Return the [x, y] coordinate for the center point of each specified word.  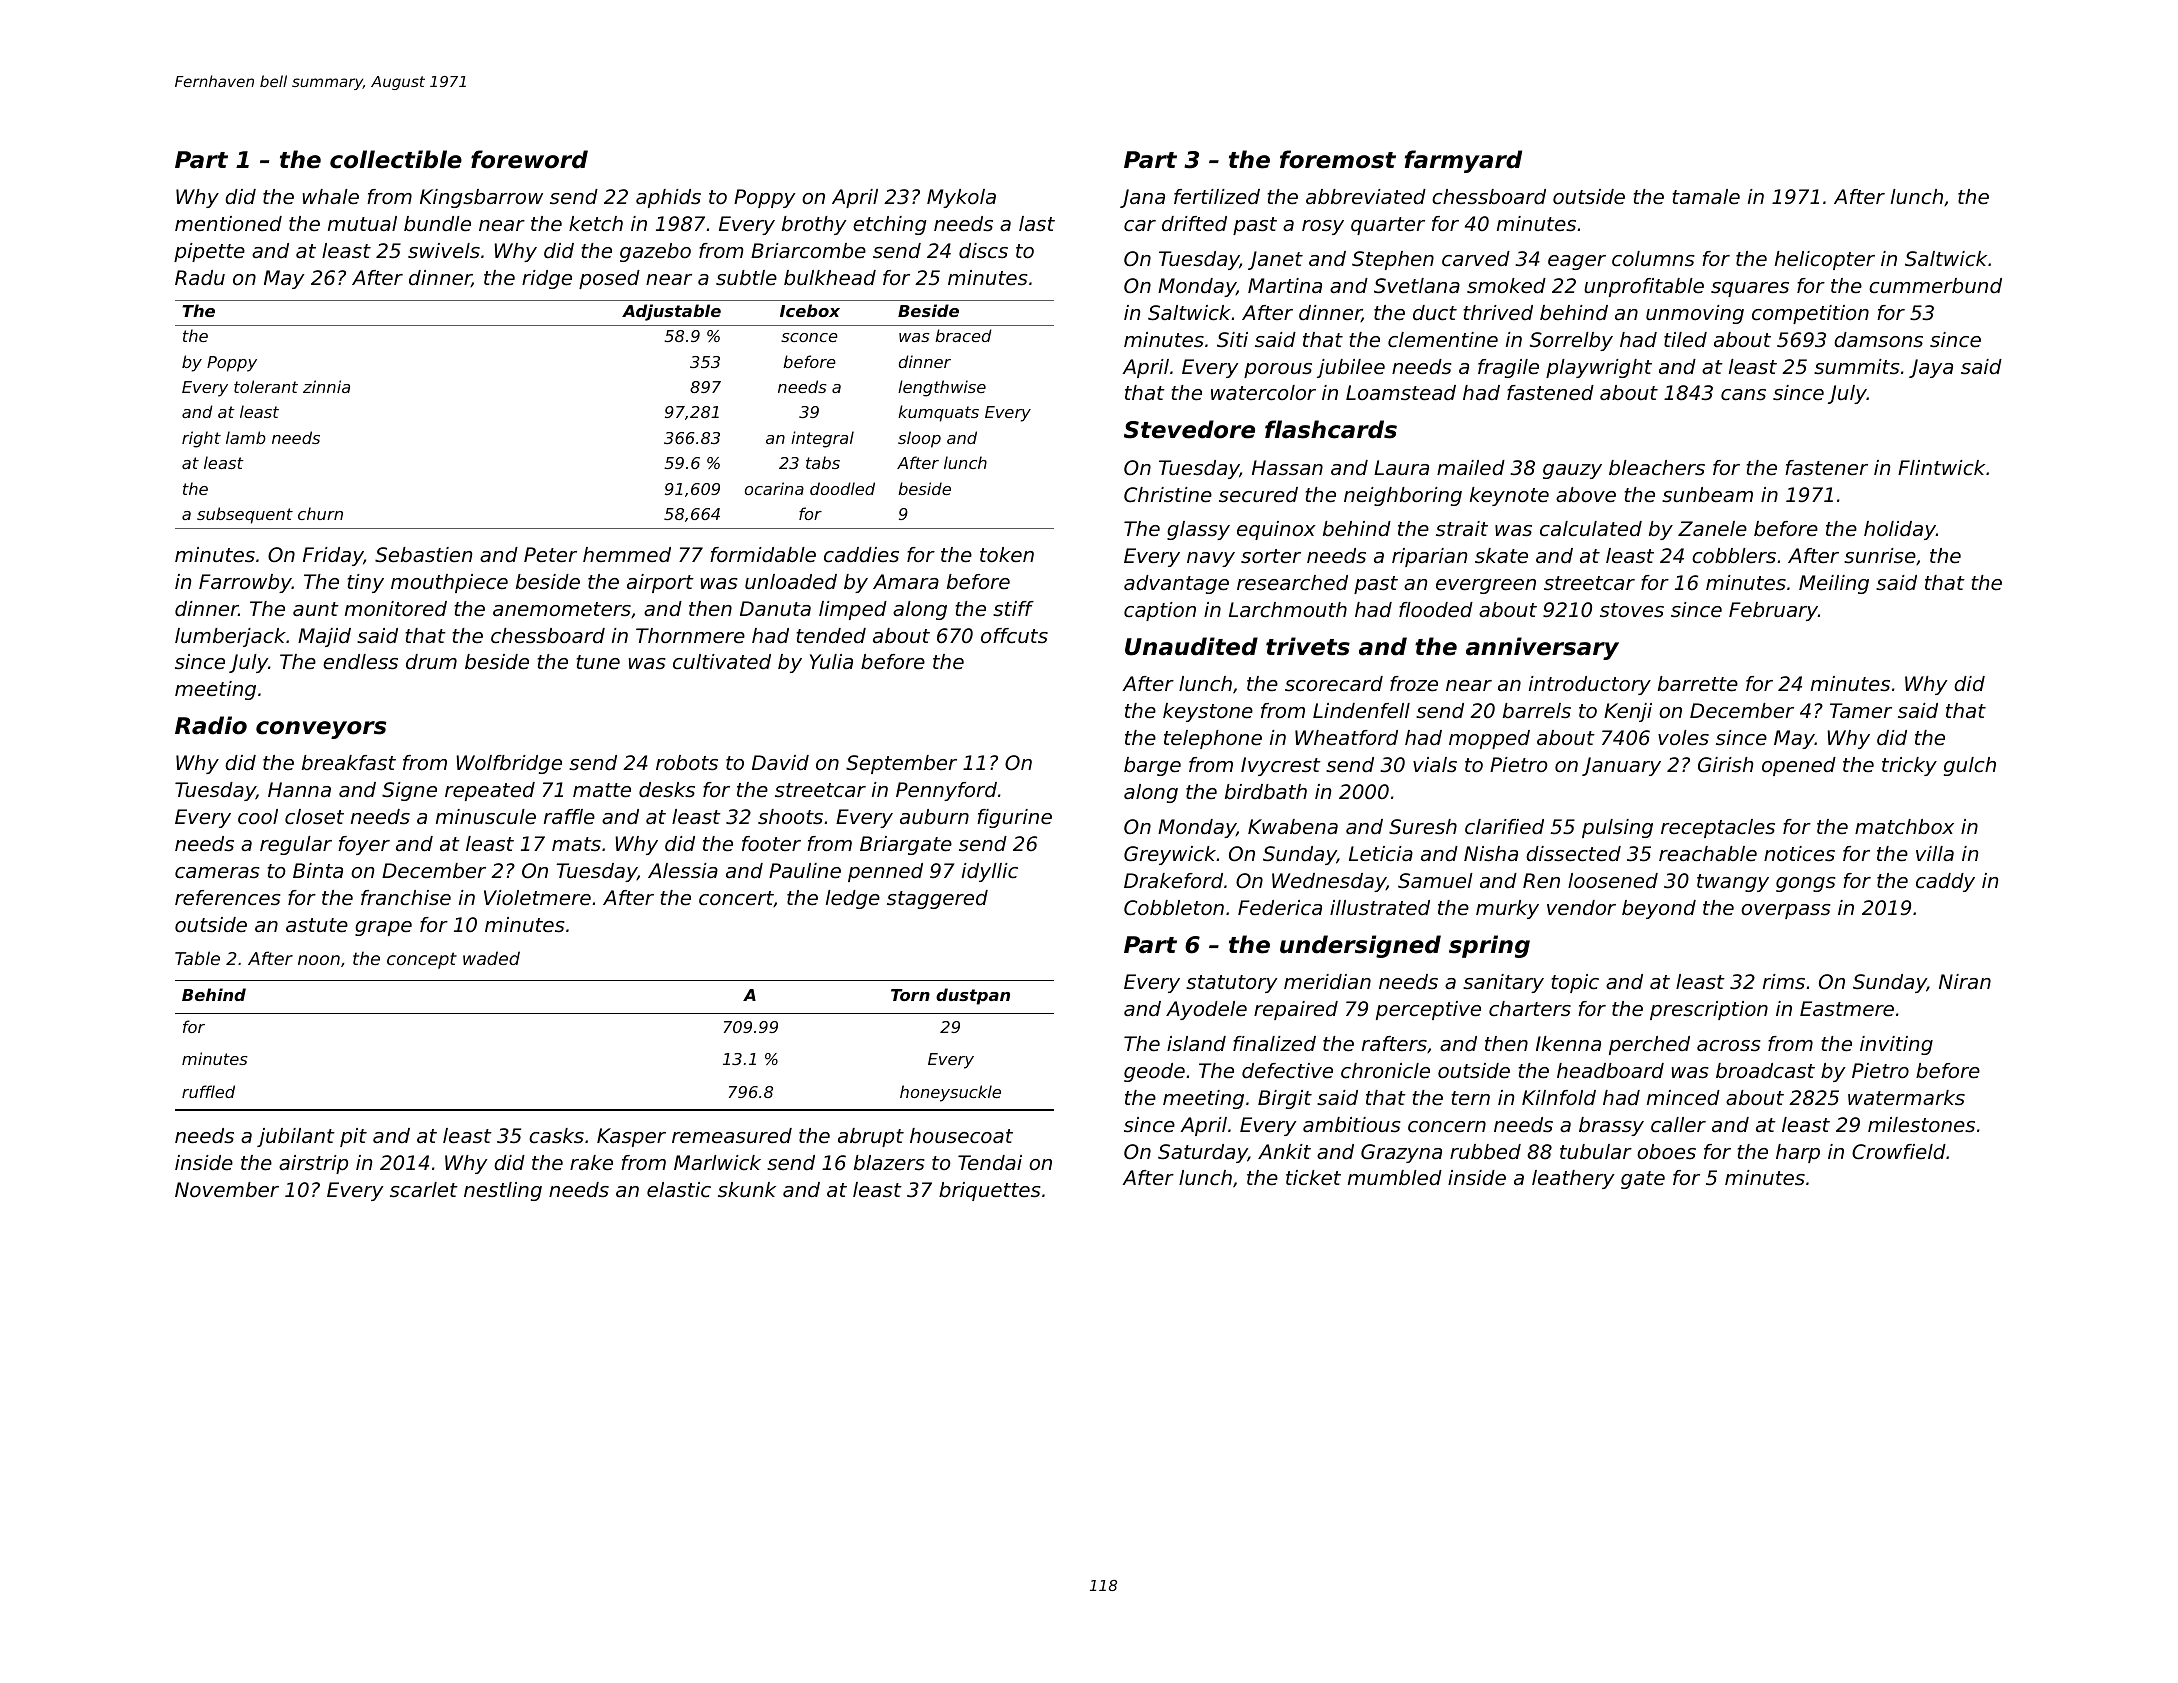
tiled [1685, 340]
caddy [1945, 882]
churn [320, 513]
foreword [529, 159]
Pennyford [946, 791]
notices [1799, 854]
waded [491, 958]
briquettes [990, 1191]
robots [687, 763]
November [227, 1190]
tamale [1706, 197]
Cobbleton [1174, 908]
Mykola [961, 198]
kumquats [938, 413]
